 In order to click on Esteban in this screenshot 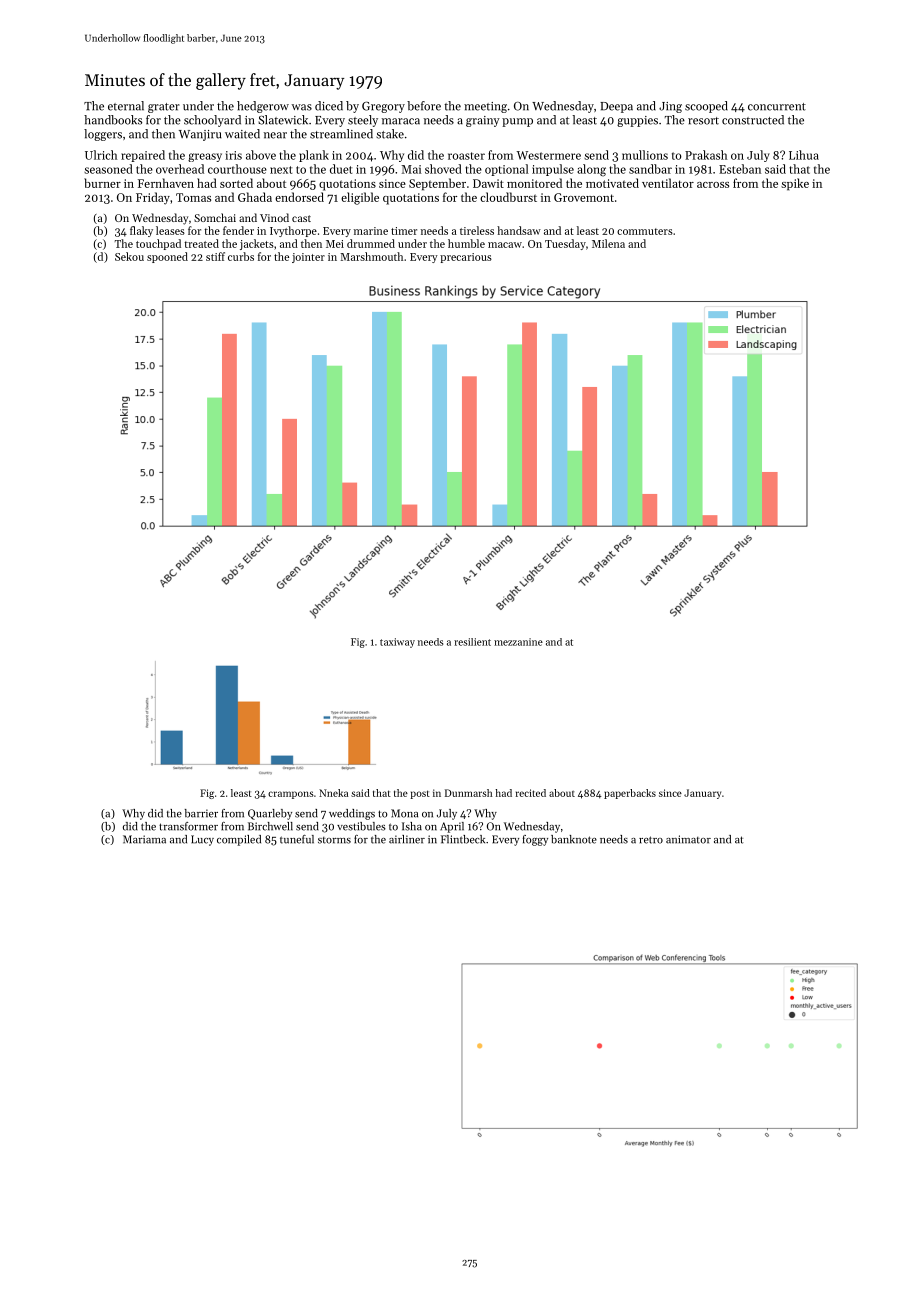, I will do `click(740, 169)`.
